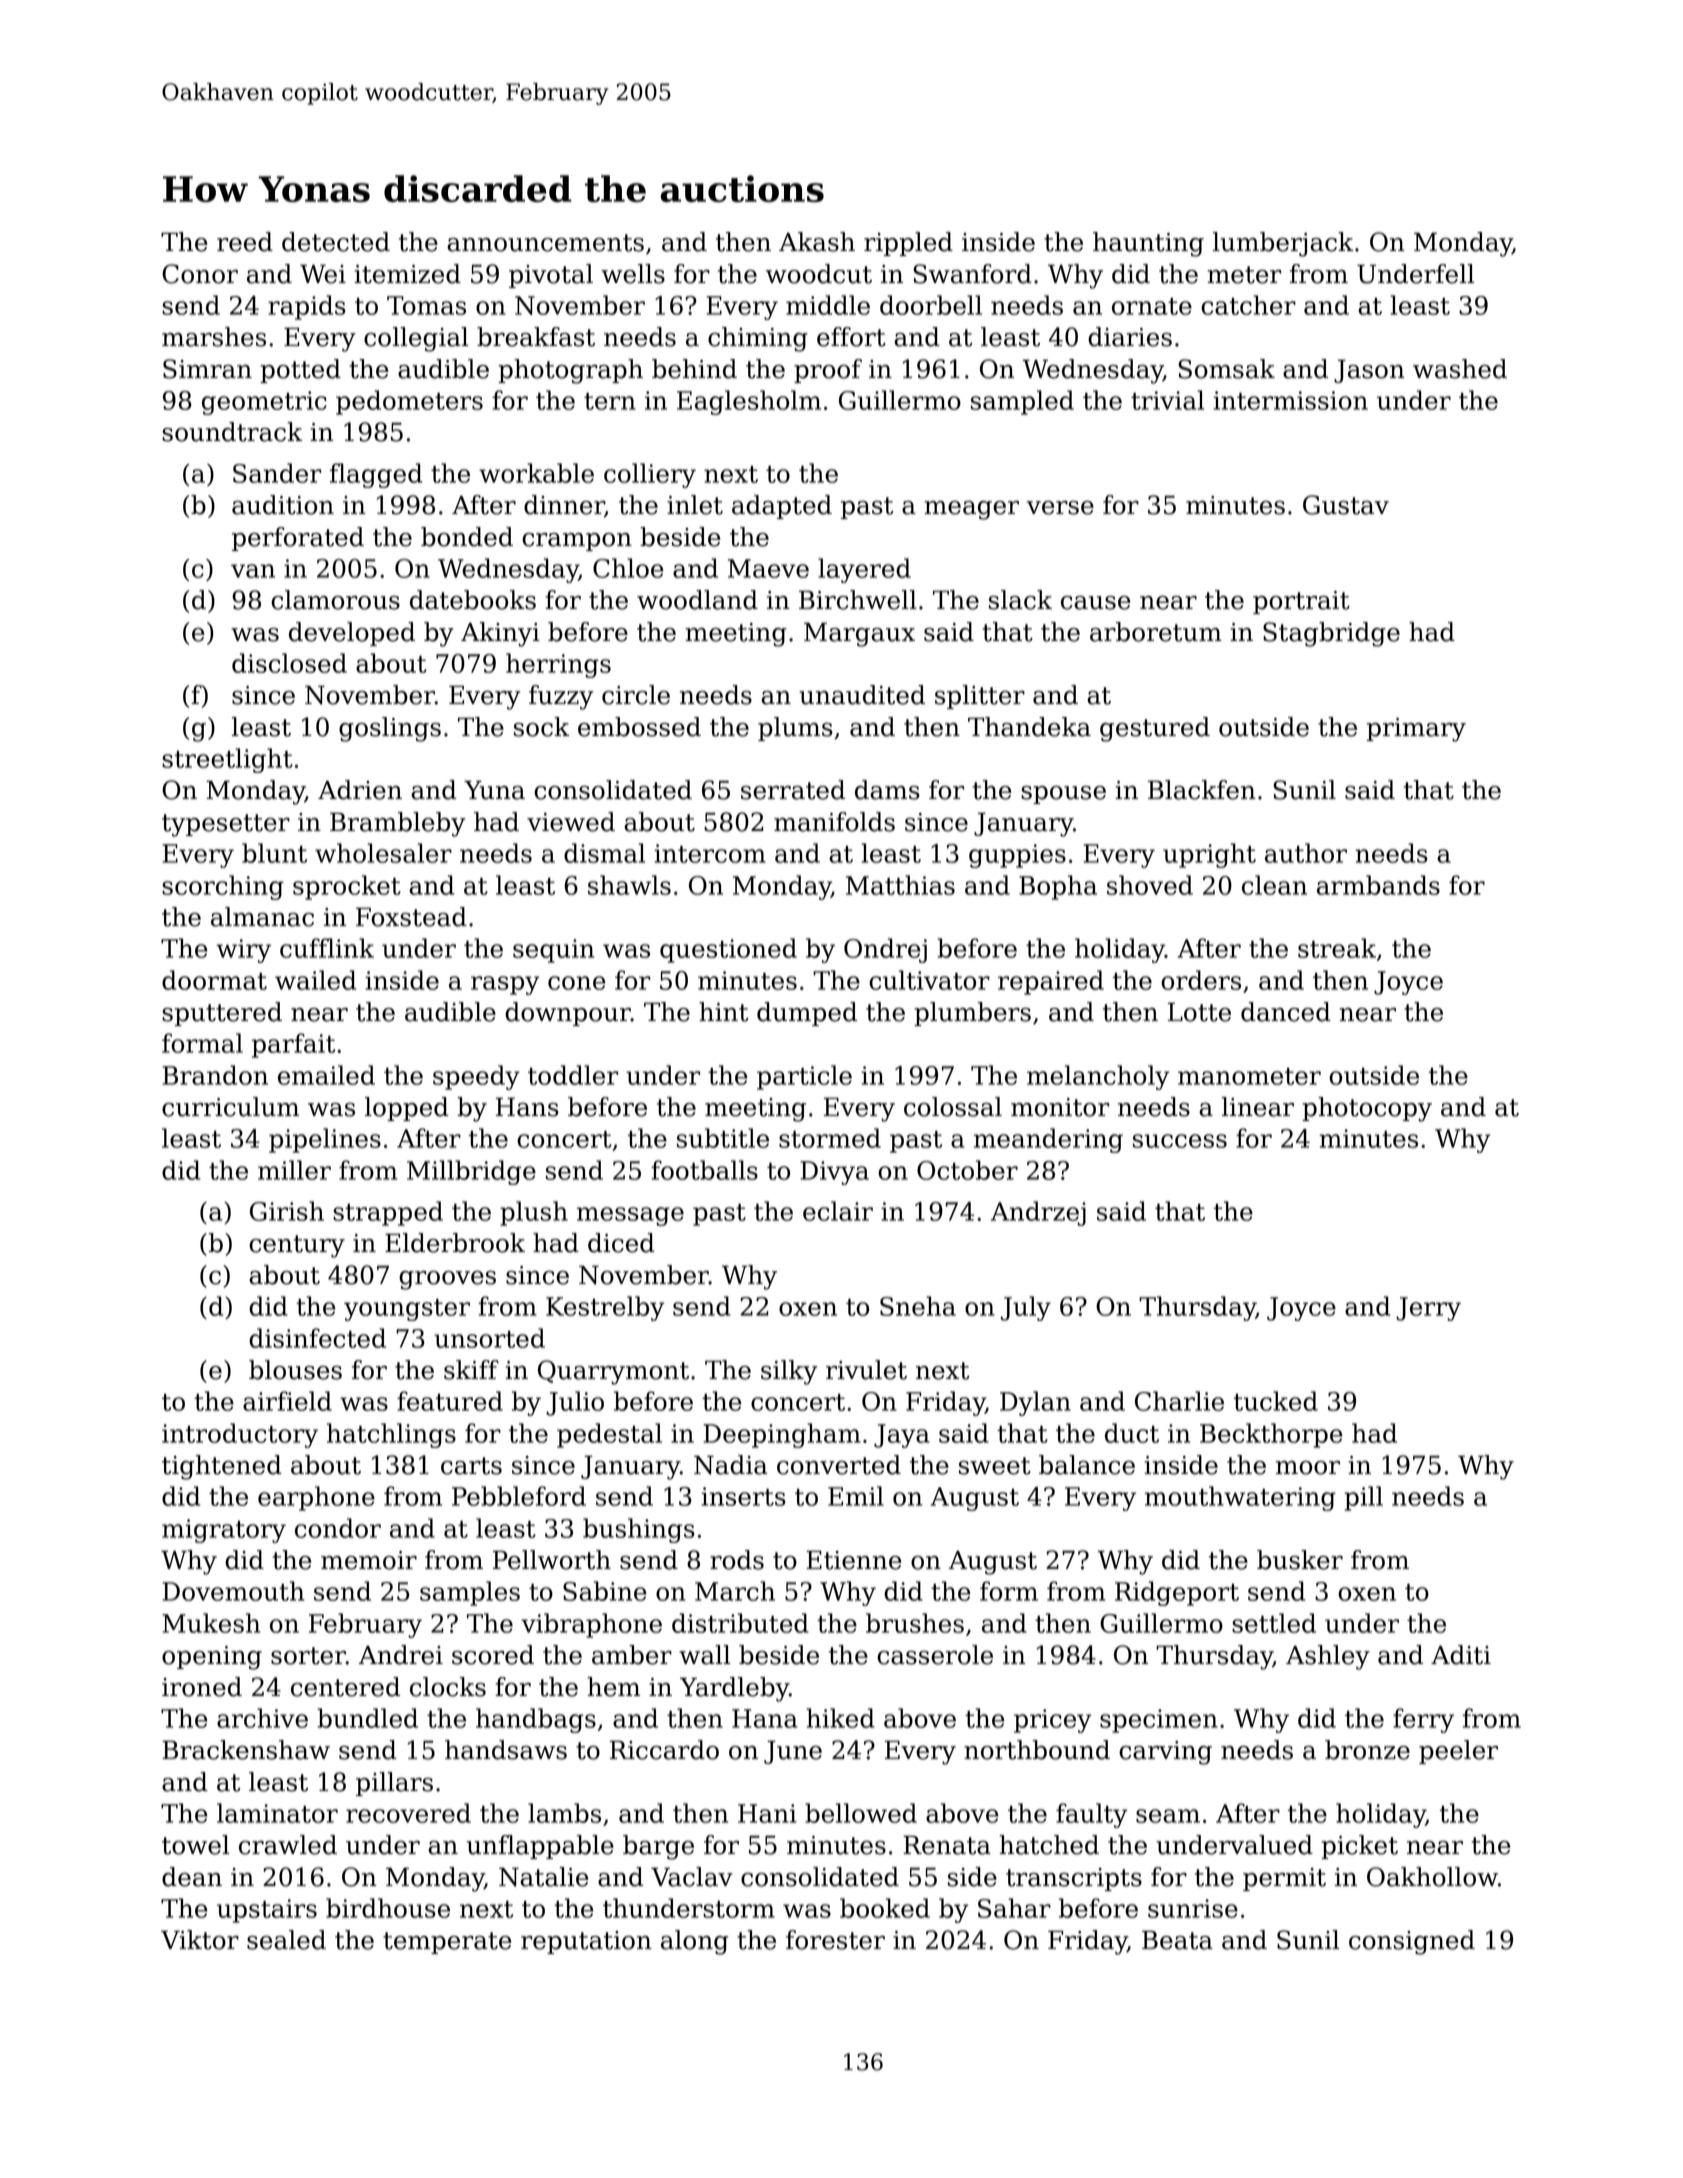 The image size is (1683, 2178). Describe the element at coordinates (214, 337) in the page. I see `marshes` at that location.
